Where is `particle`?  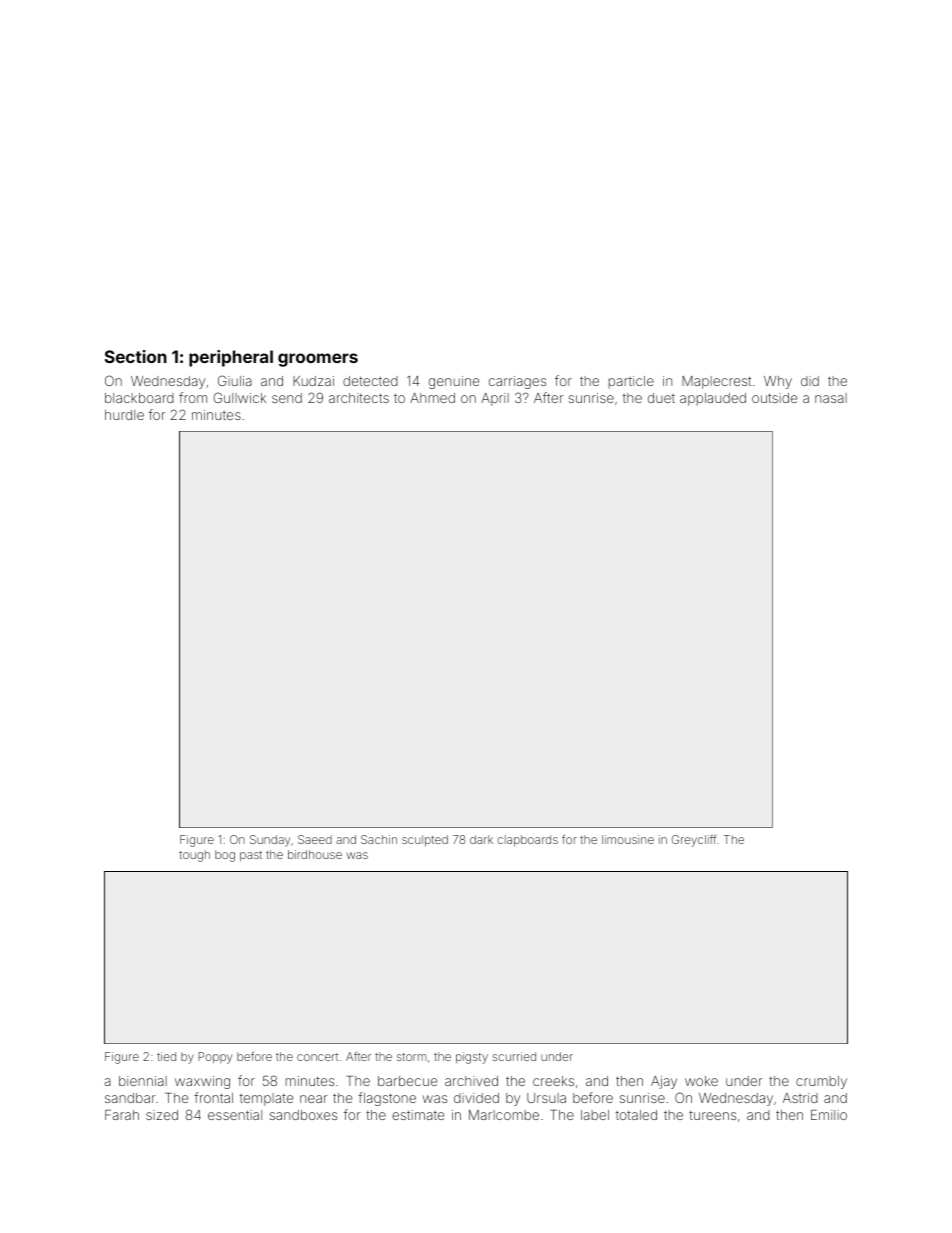 particle is located at coordinates (631, 382).
